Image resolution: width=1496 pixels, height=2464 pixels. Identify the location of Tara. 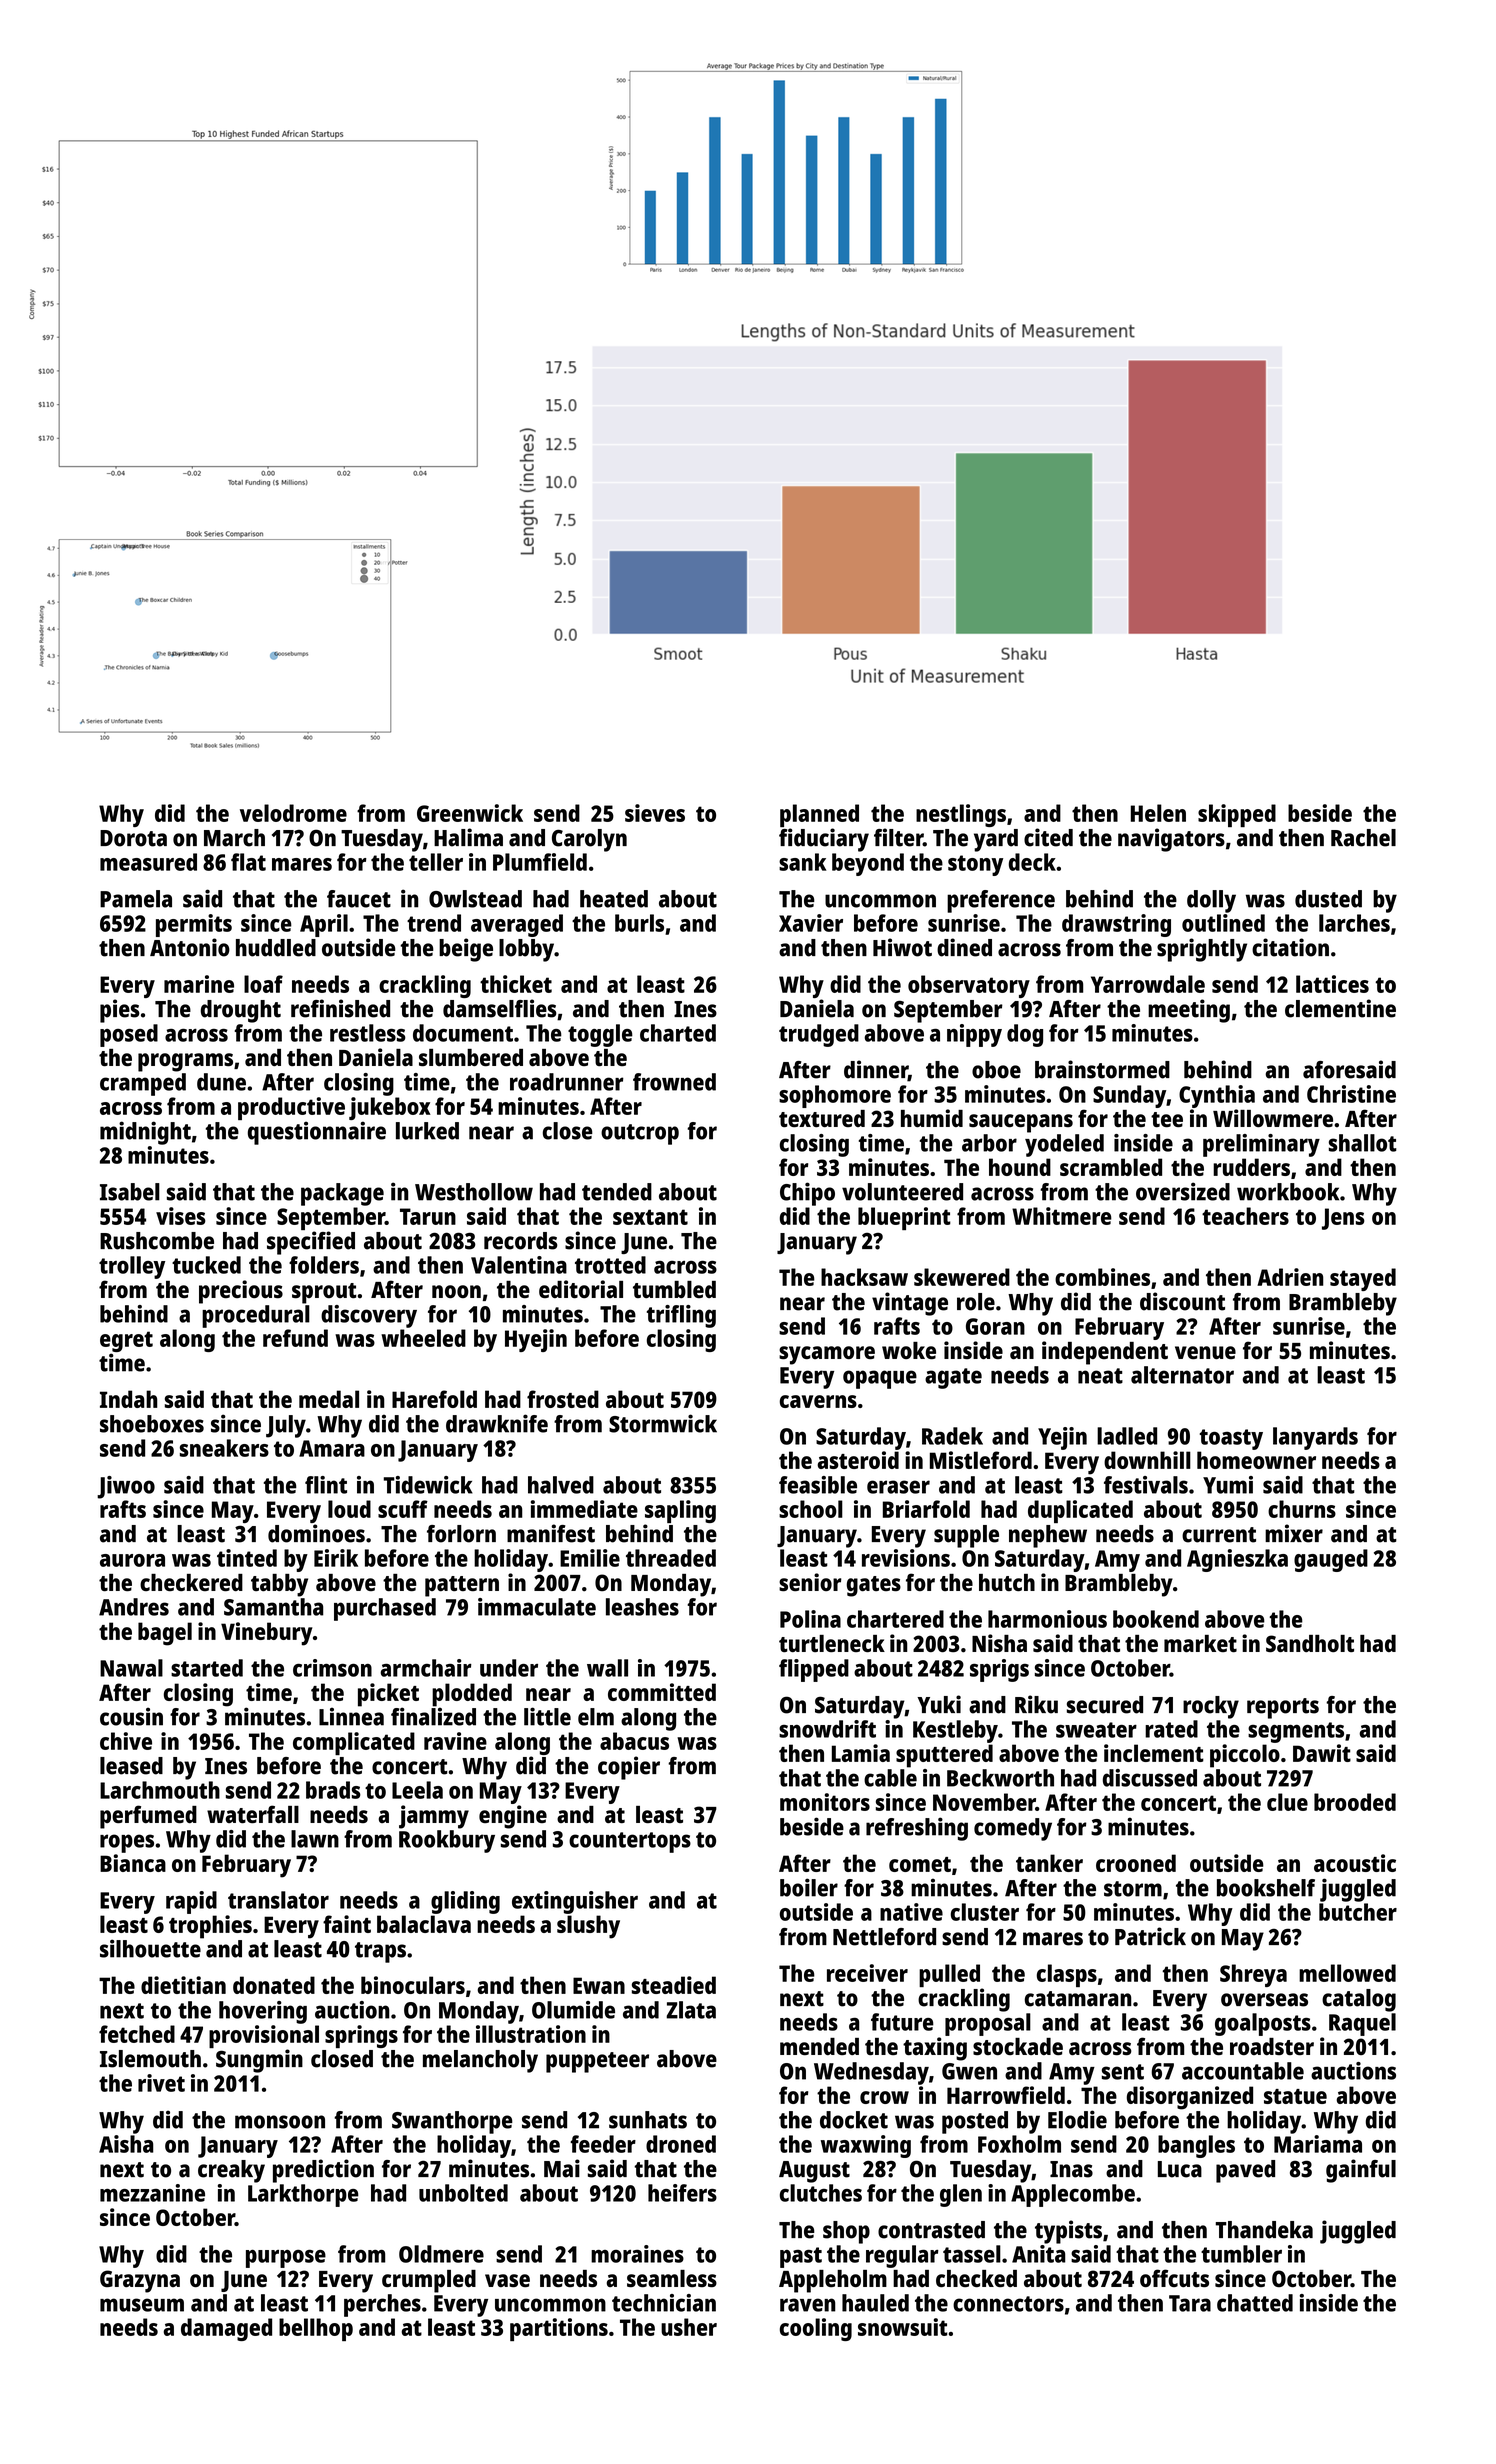
(1190, 2303).
